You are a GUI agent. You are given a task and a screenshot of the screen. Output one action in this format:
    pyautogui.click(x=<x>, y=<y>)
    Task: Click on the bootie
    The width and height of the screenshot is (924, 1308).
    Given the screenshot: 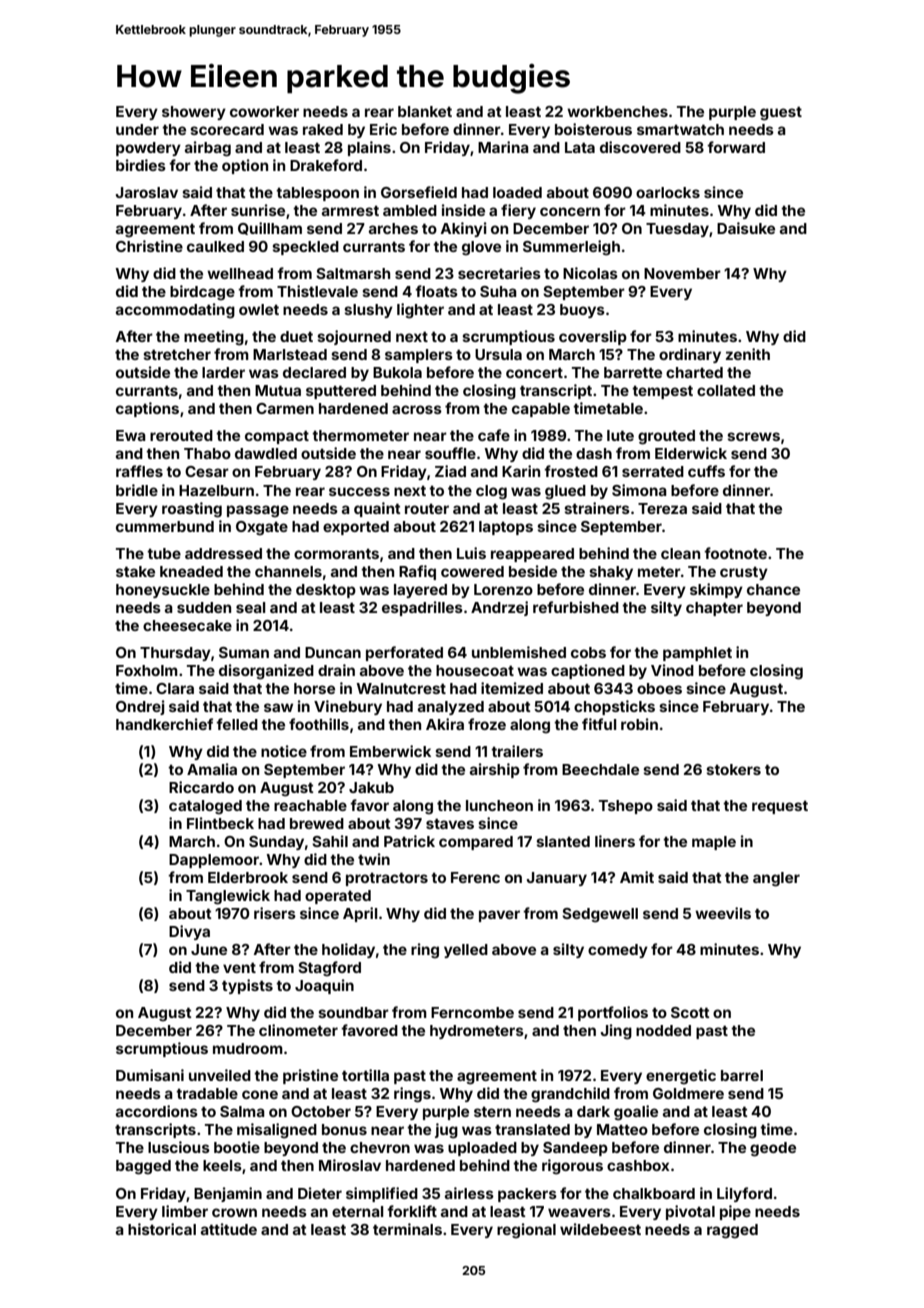 What is the action you would take?
    pyautogui.click(x=237, y=1147)
